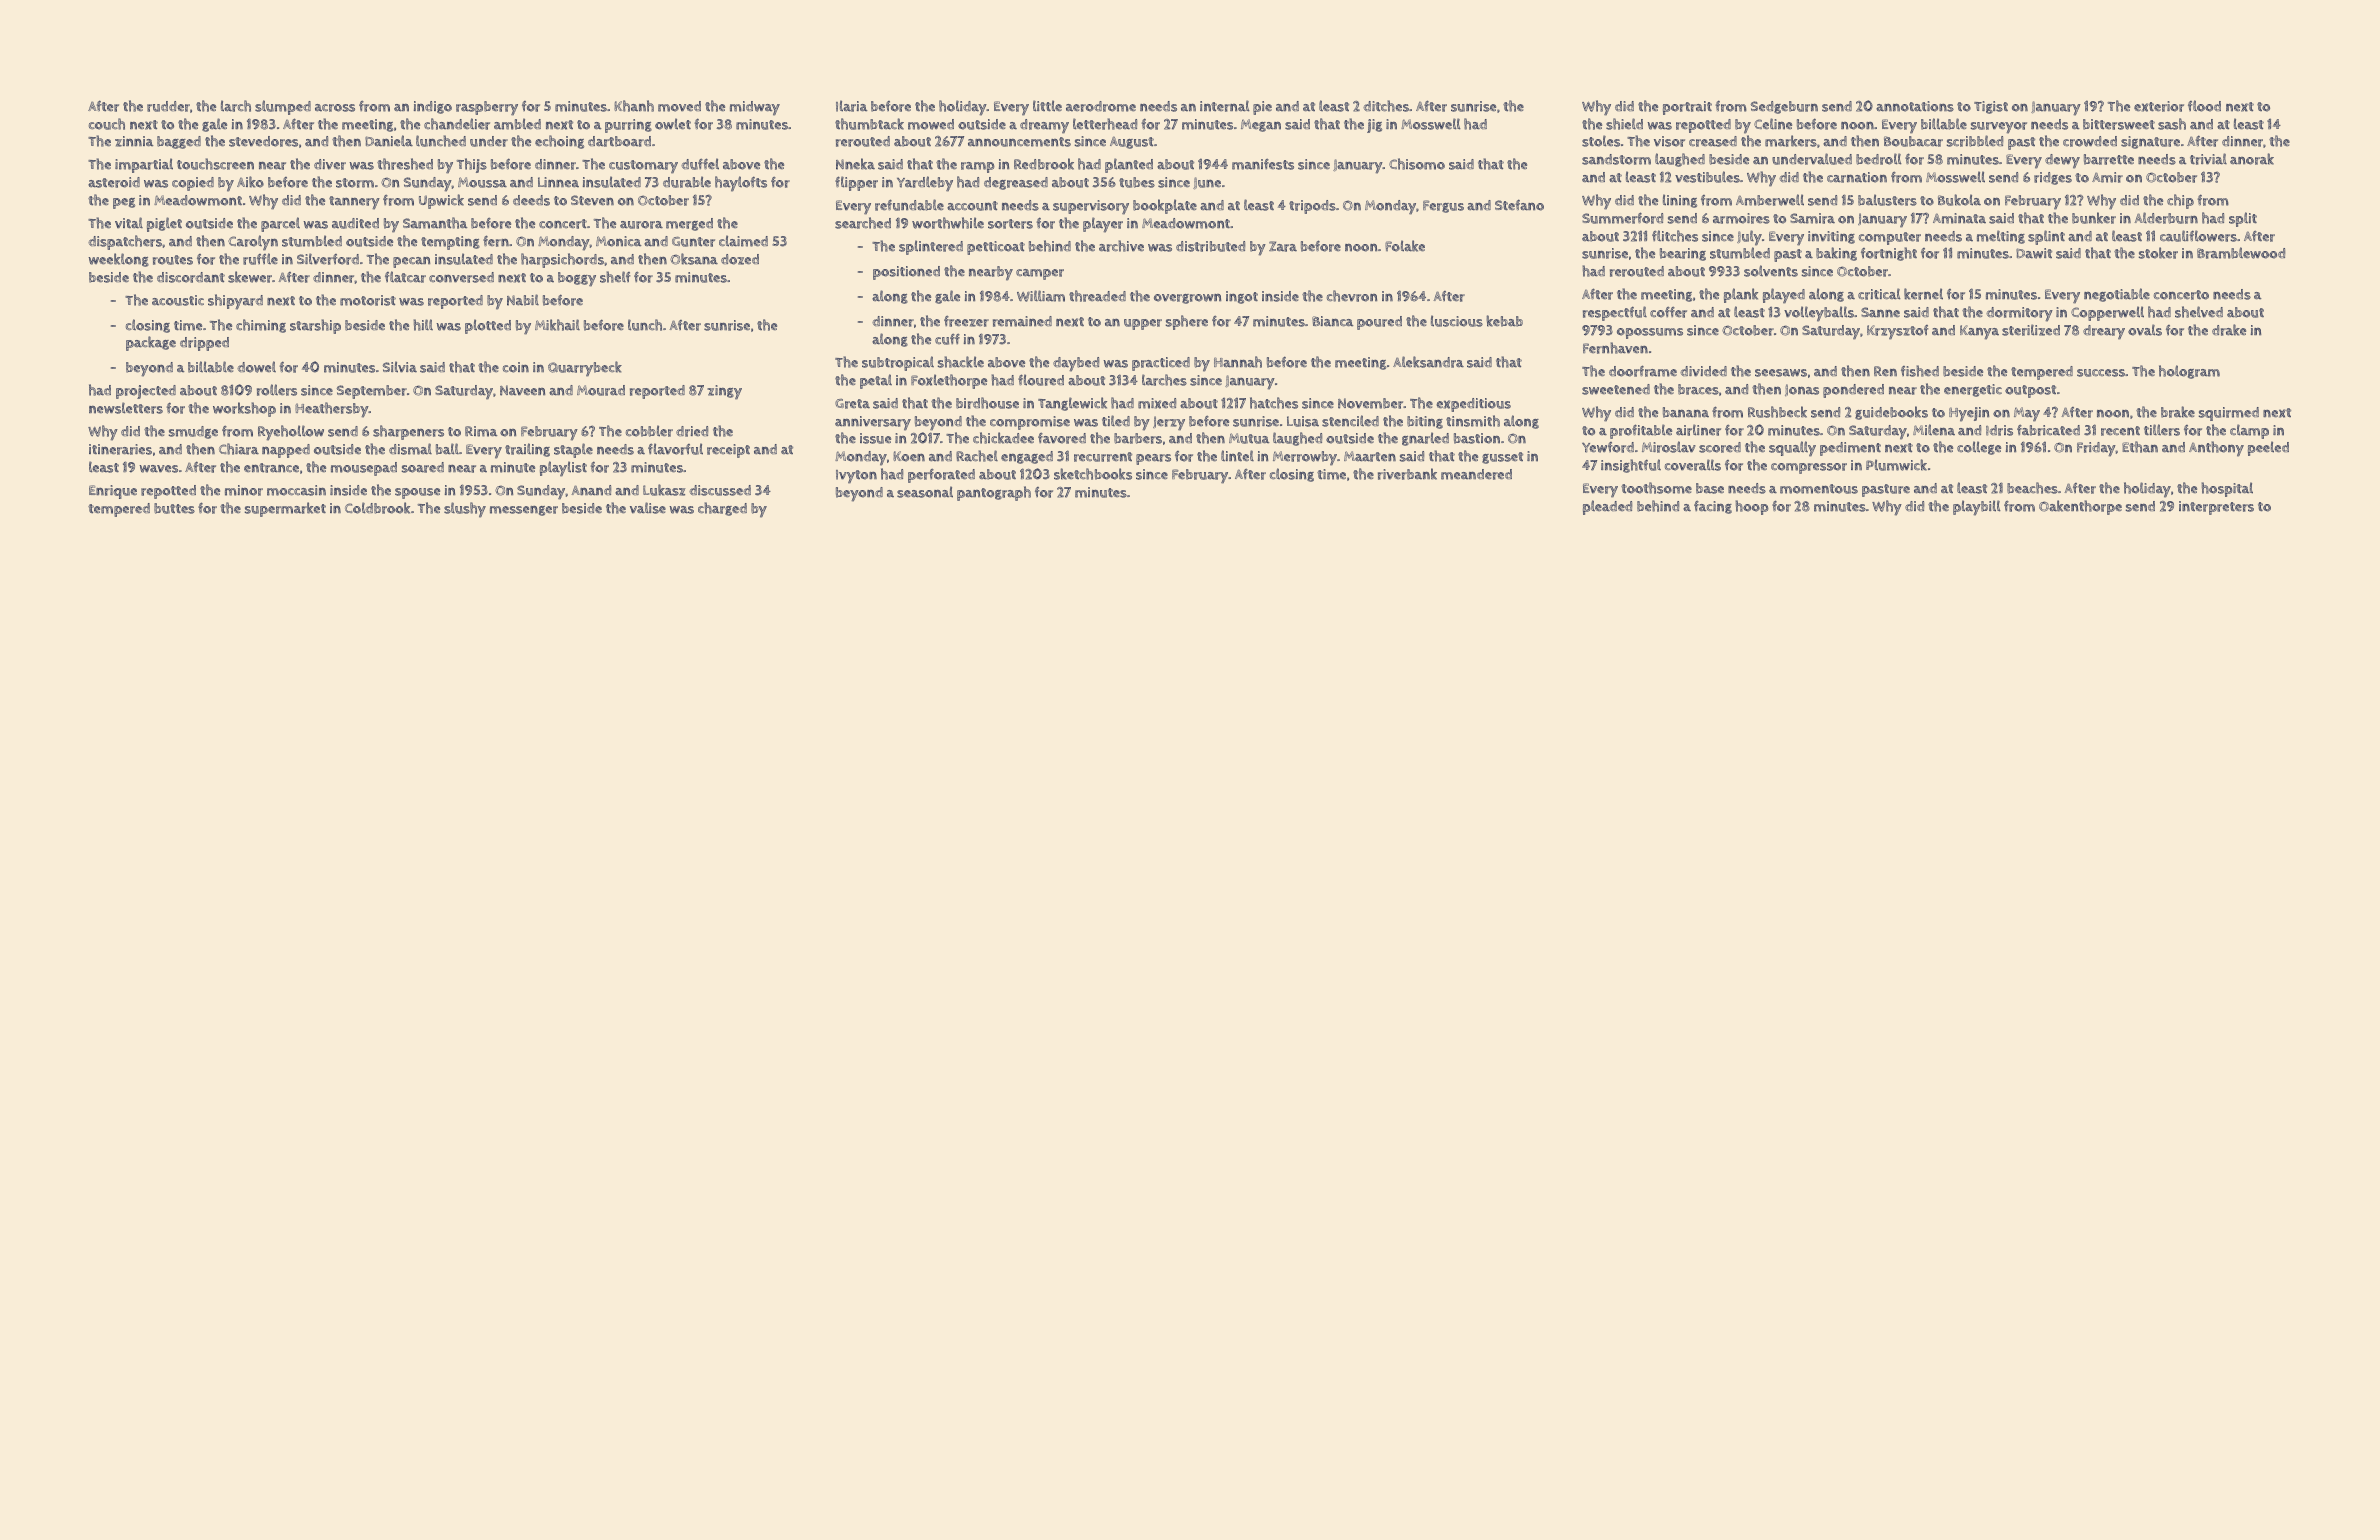 This image has width=2380, height=1540. Describe the element at coordinates (1010, 224) in the image. I see `sorters` at that location.
